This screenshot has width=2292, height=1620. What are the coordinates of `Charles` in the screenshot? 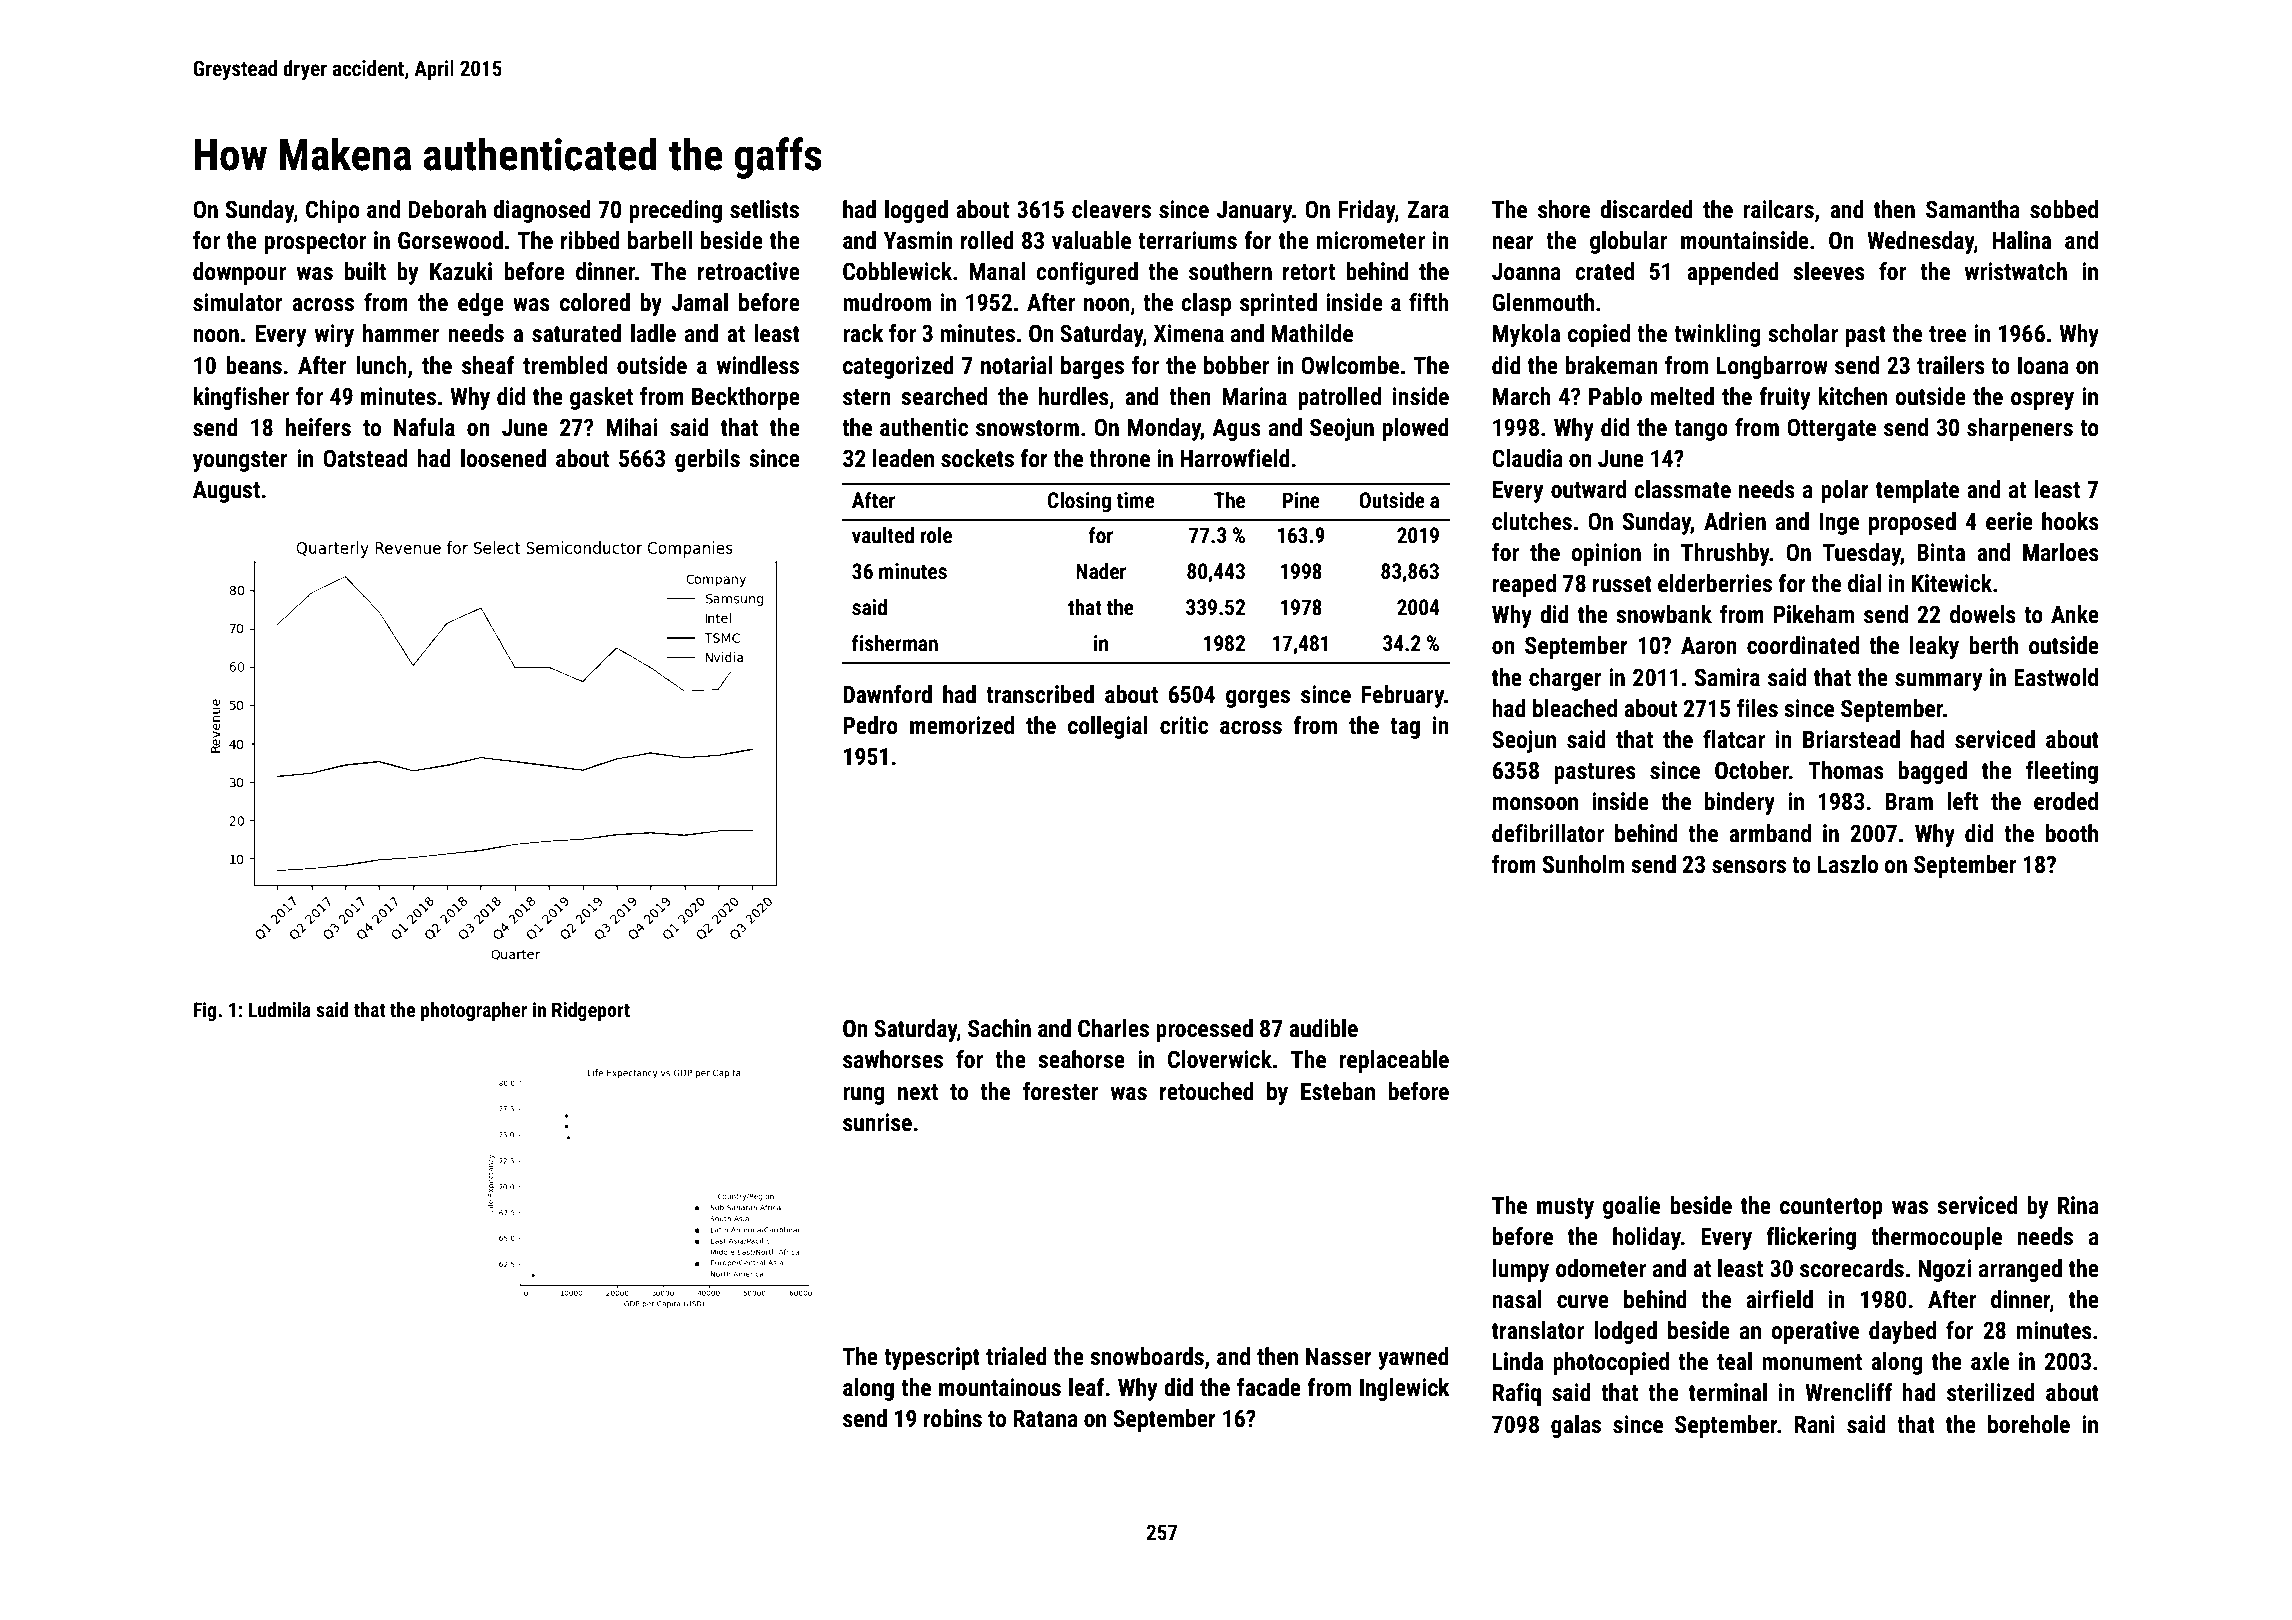 It's located at (1113, 1028).
